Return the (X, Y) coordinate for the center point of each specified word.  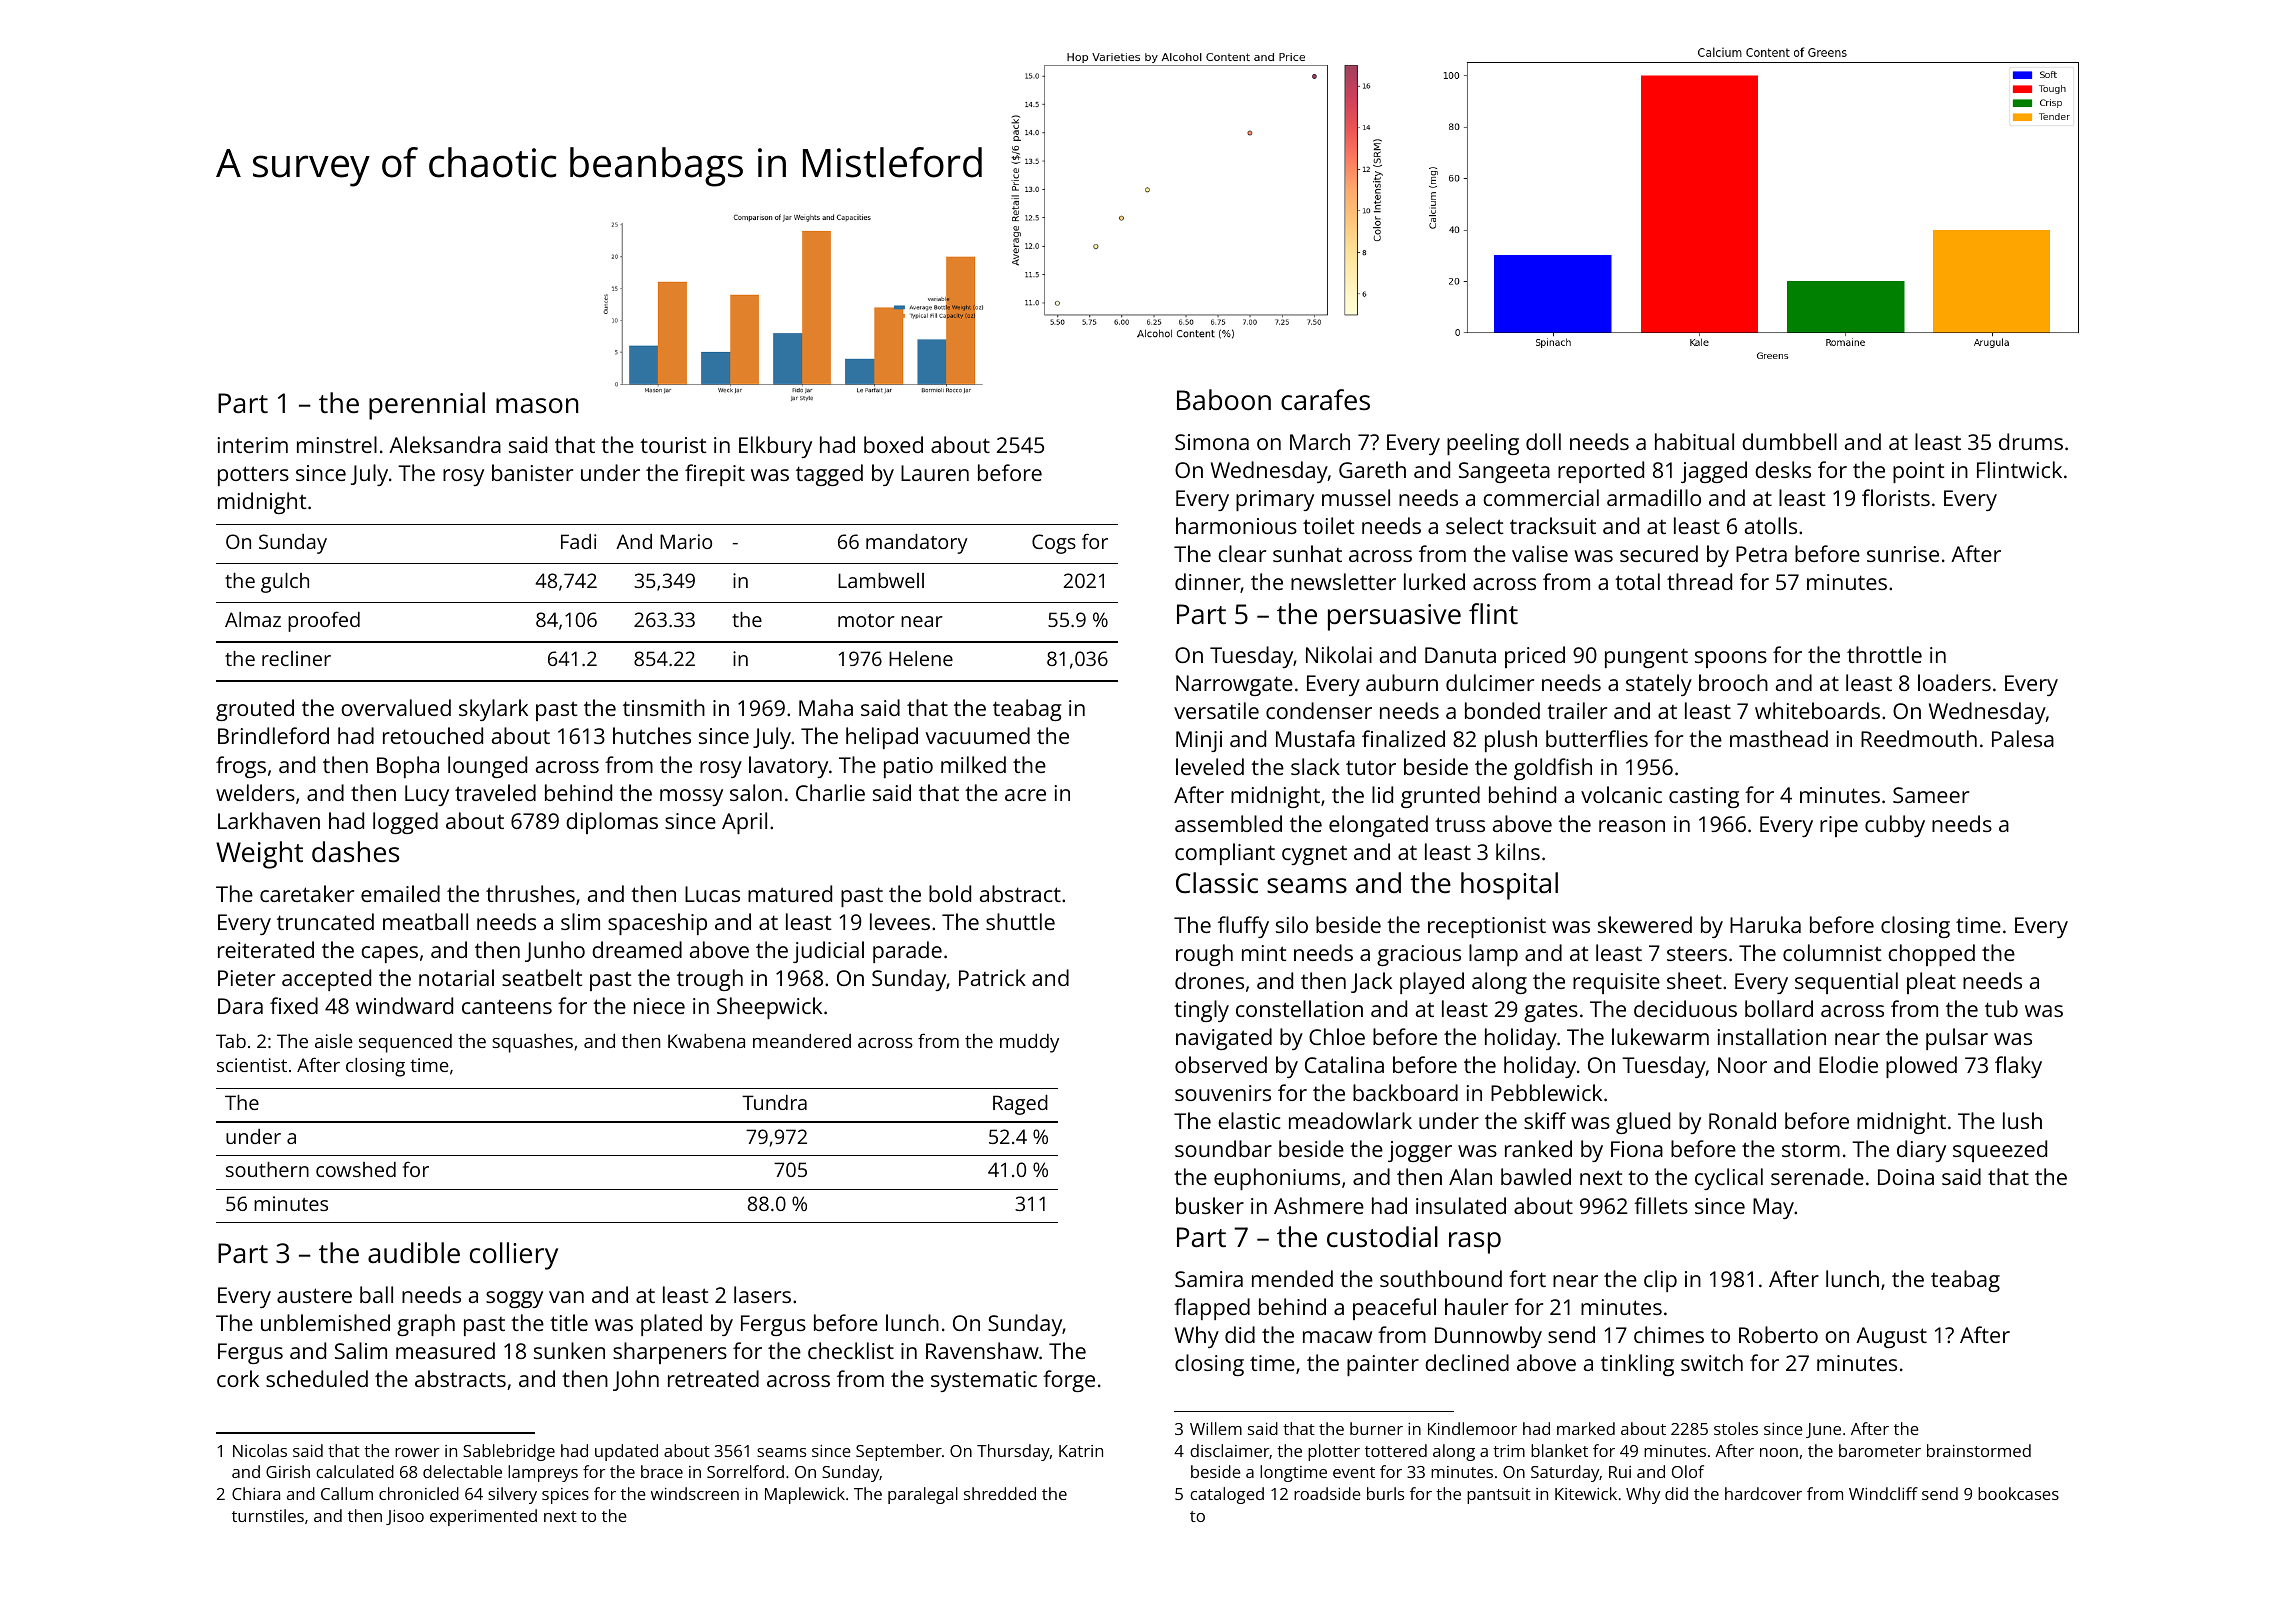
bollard (1779, 1008)
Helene (921, 658)
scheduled (317, 1378)
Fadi (578, 541)
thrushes (530, 893)
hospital (1509, 886)
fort (1527, 1278)
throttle (1884, 654)
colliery (514, 1256)
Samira (1209, 1279)
